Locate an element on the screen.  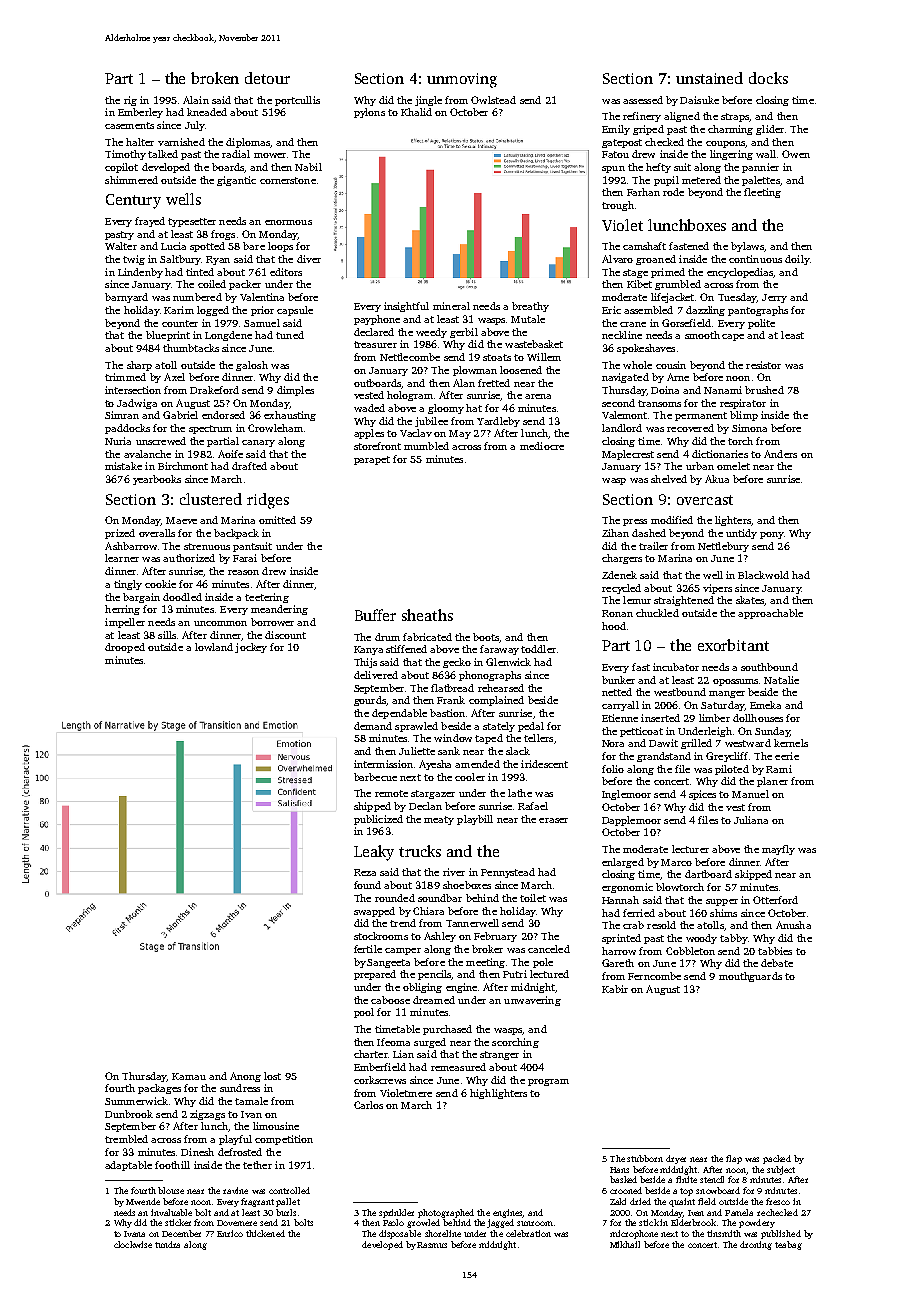
Blackwold is located at coordinates (763, 575).
